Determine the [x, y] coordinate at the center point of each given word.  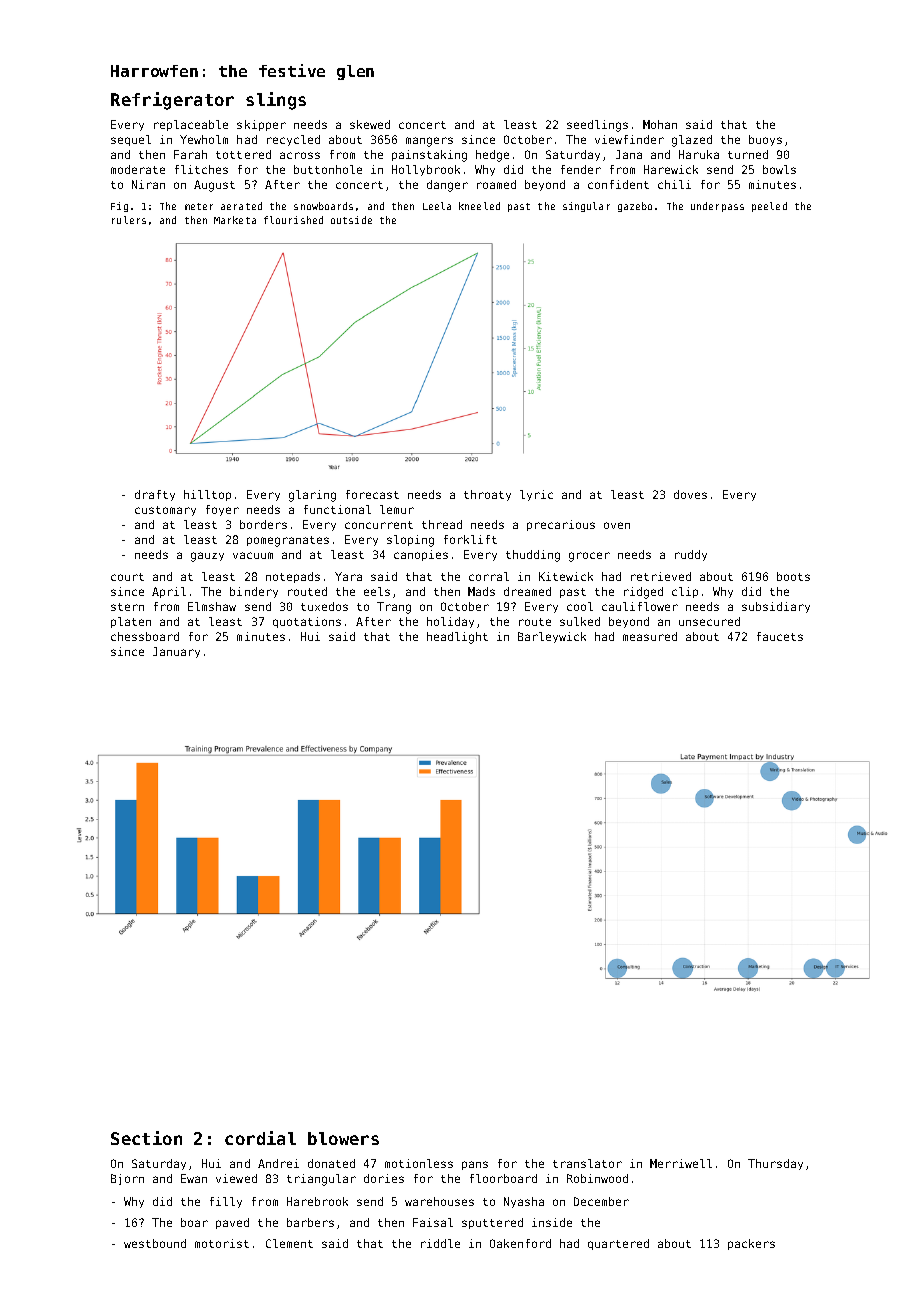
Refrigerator [172, 101]
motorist [222, 1243]
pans [475, 1165]
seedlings [597, 126]
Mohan [660, 124]
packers [751, 1244]
